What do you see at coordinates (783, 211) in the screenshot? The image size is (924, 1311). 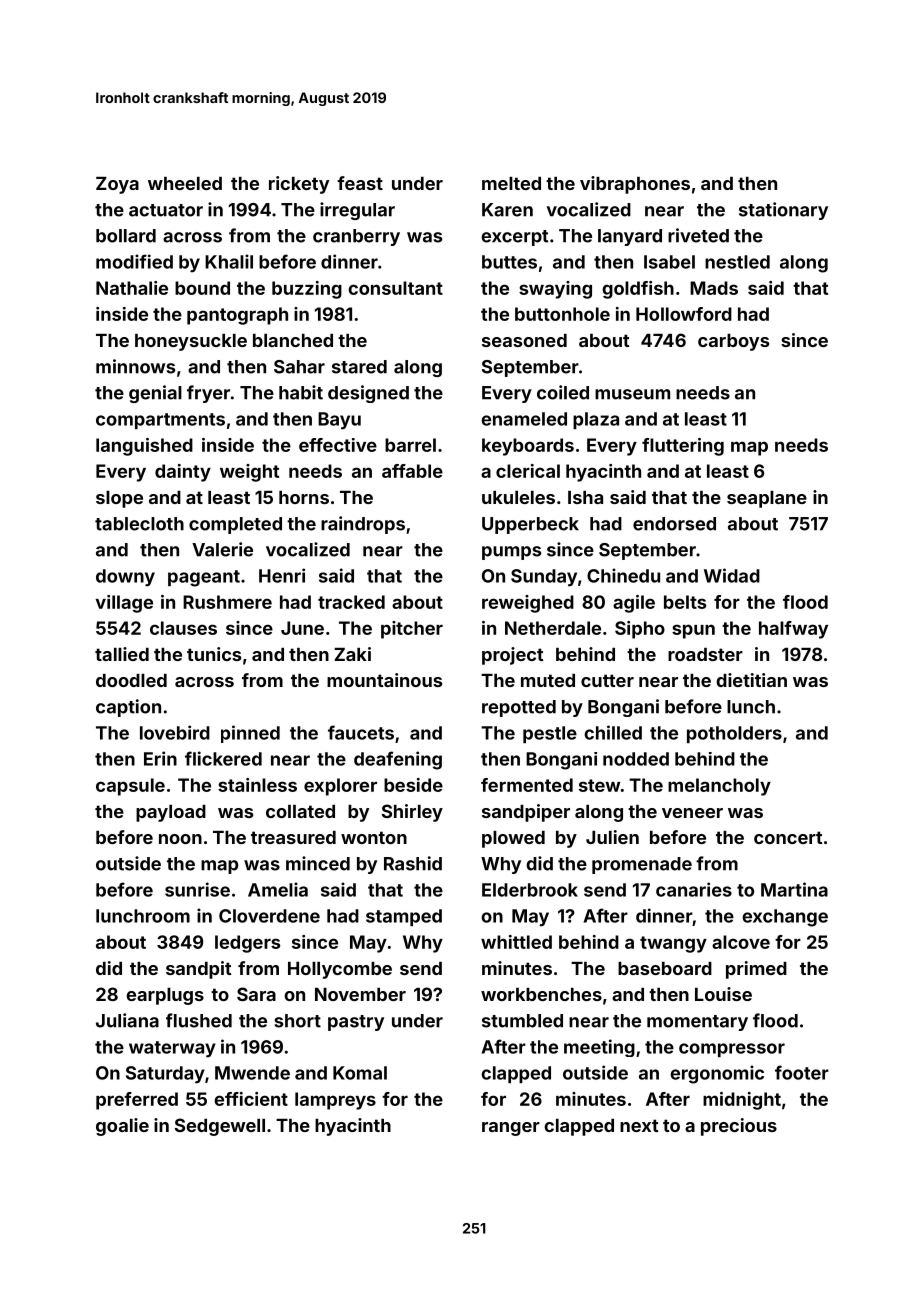 I see `stationary` at bounding box center [783, 211].
